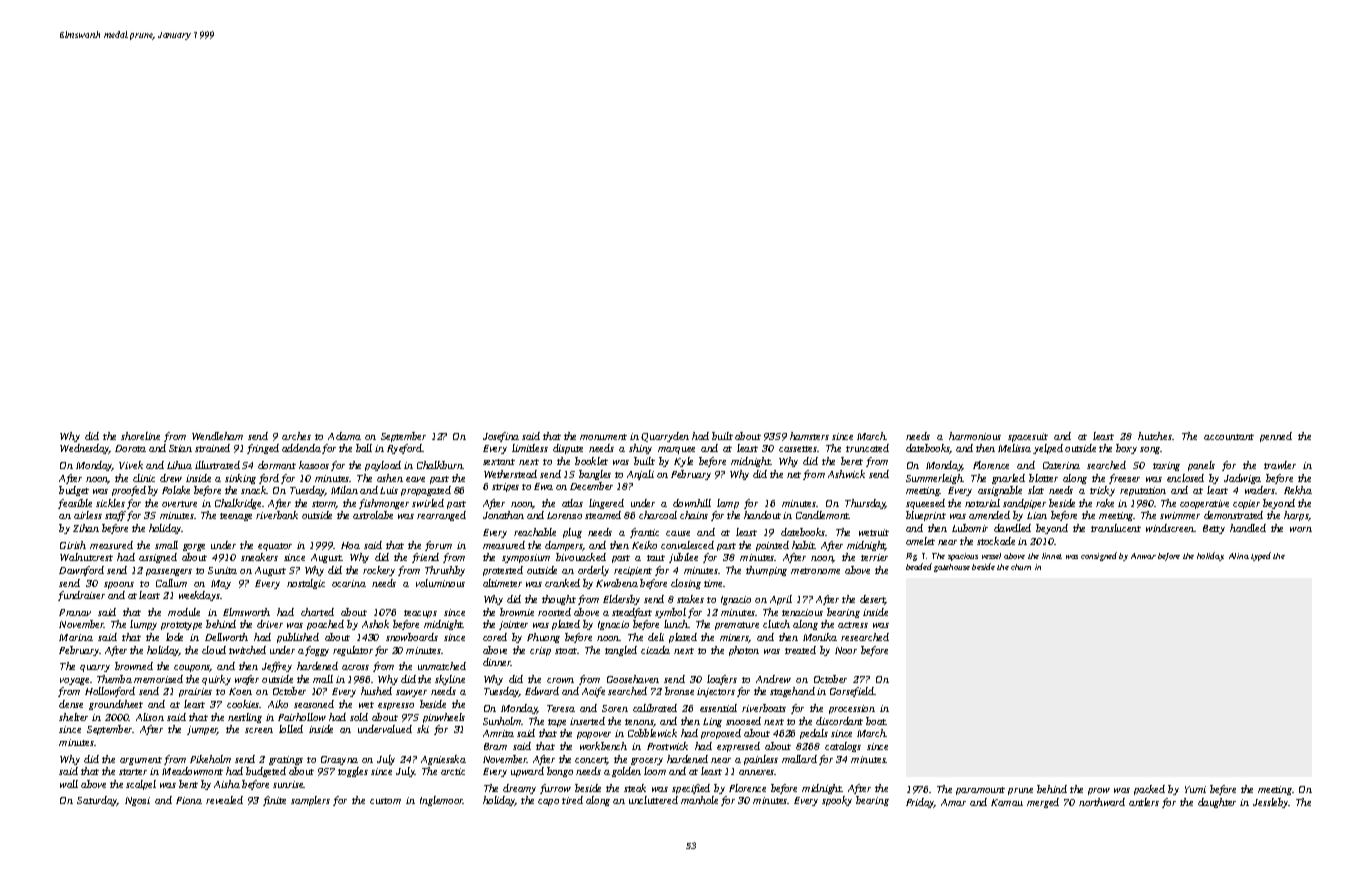  I want to click on jumper, so click(202, 730).
